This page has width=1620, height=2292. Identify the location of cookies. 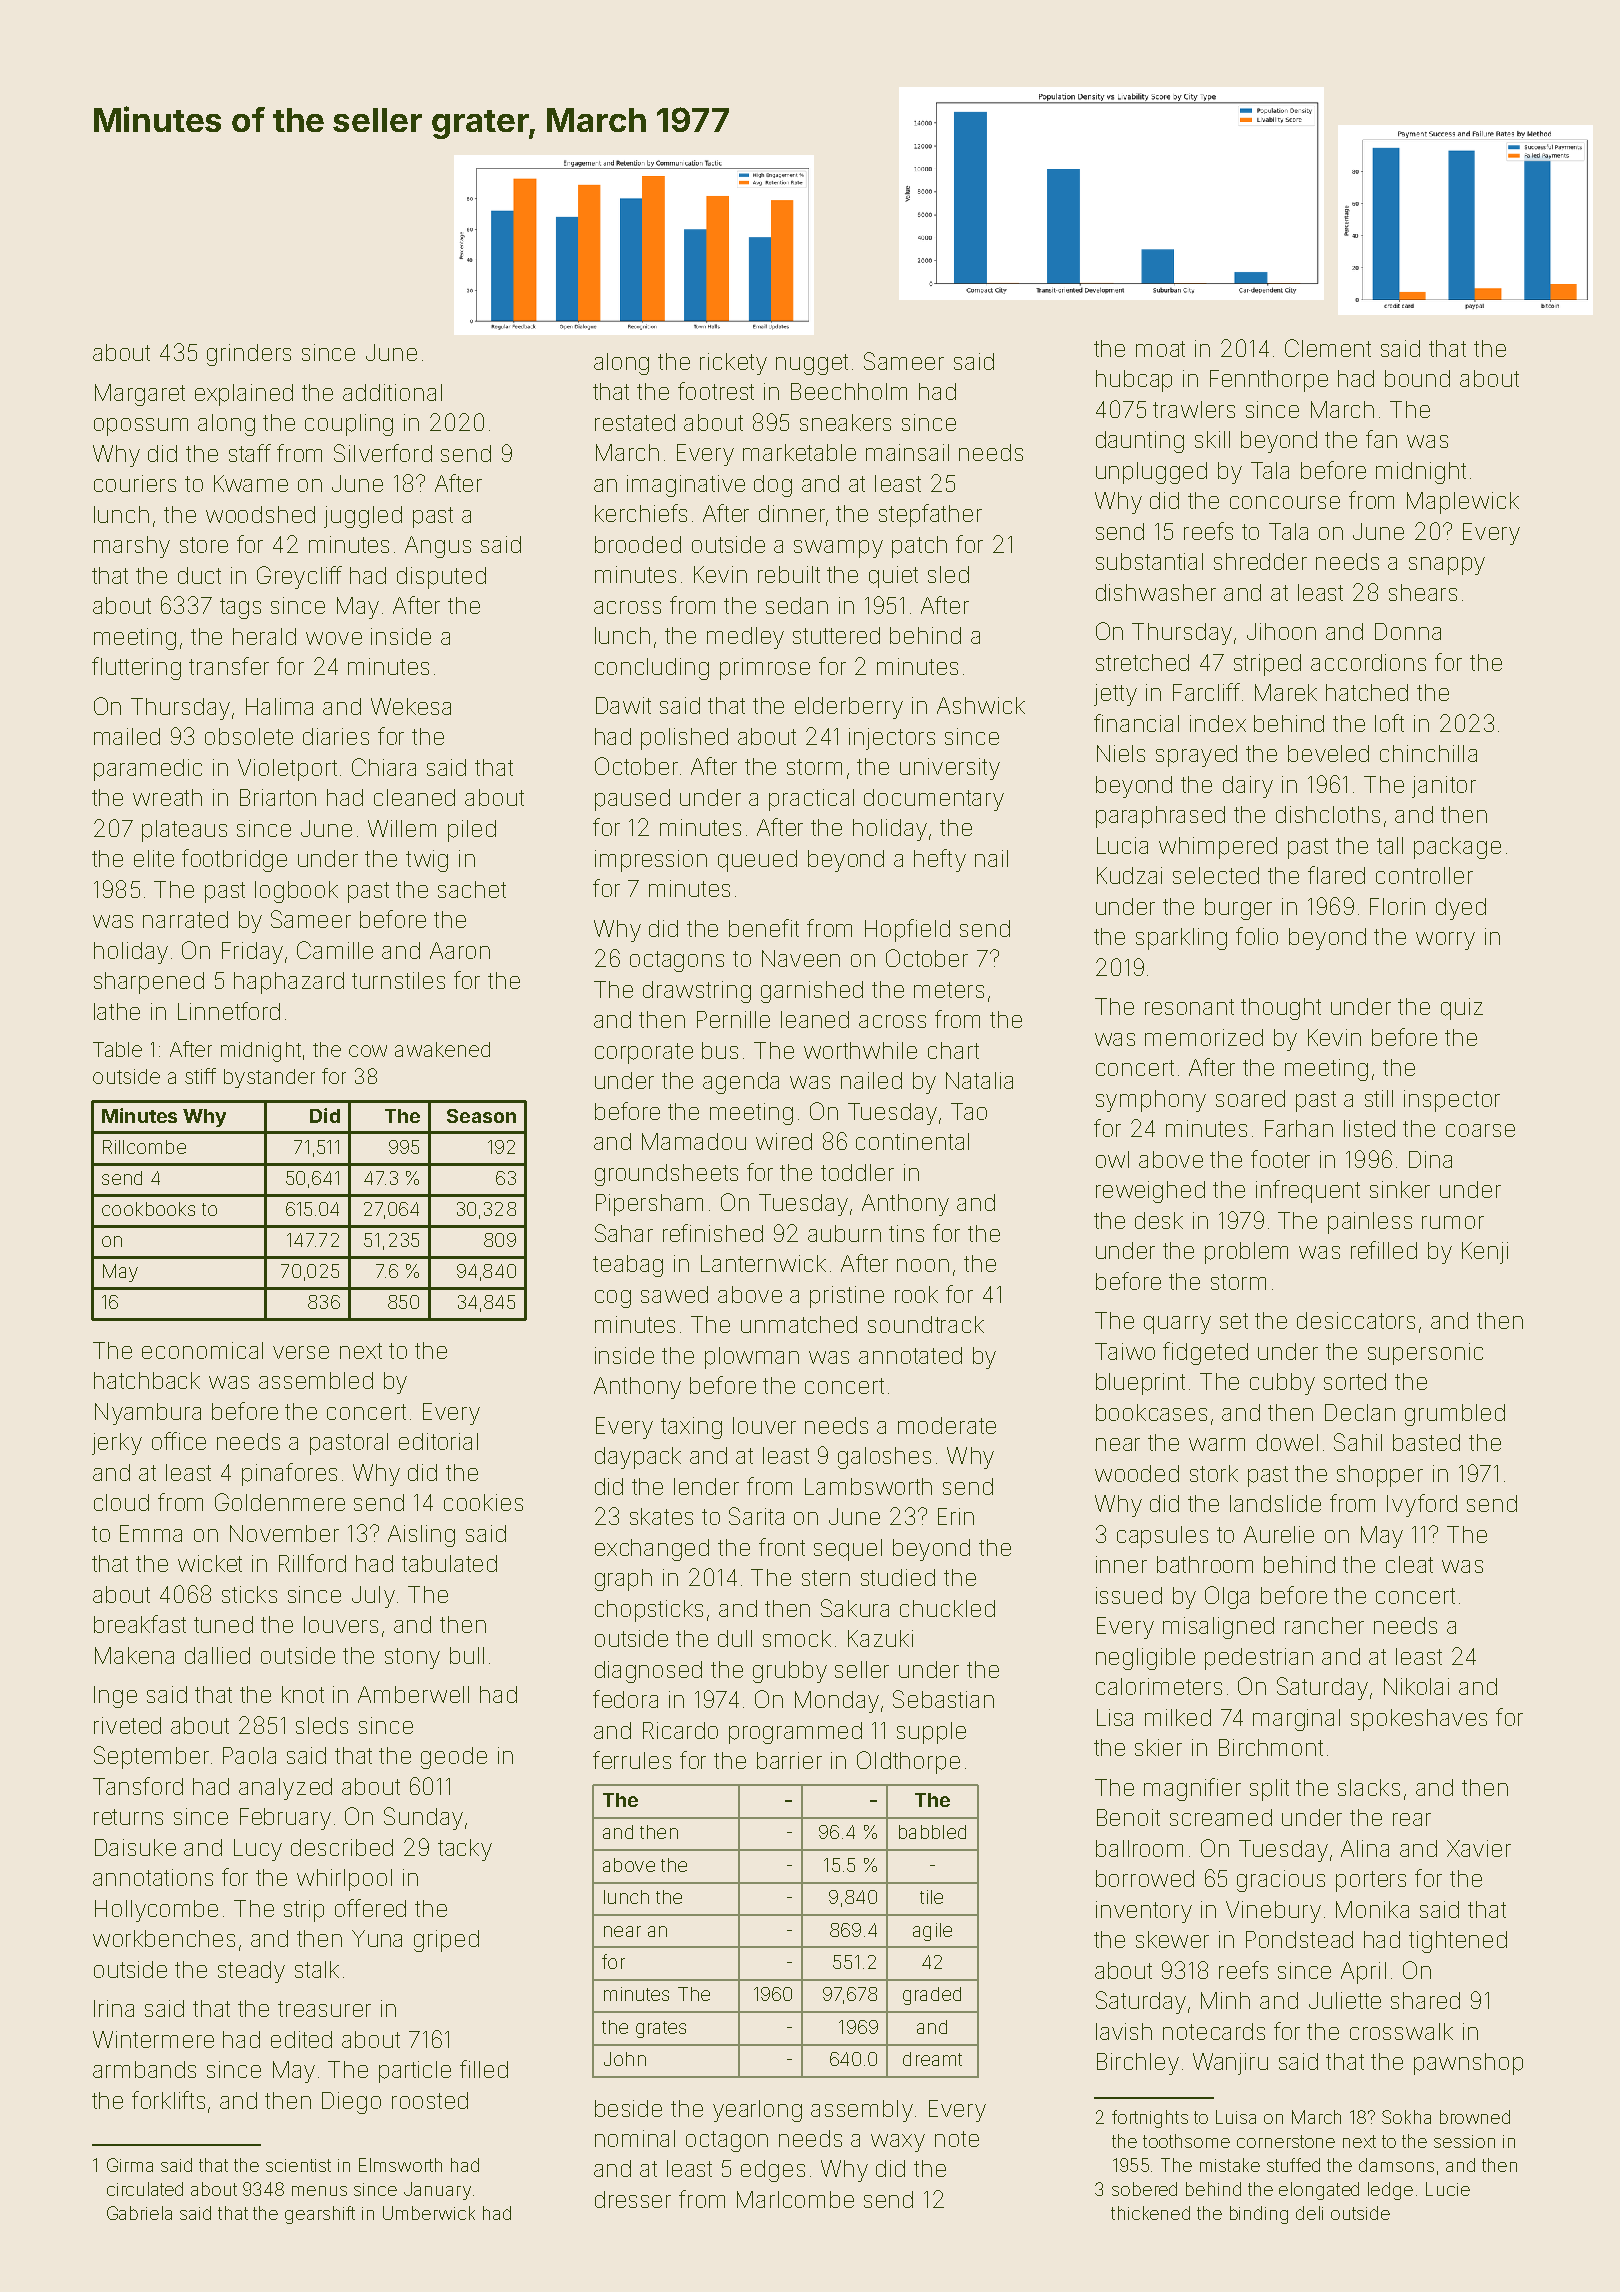
(483, 1502).
